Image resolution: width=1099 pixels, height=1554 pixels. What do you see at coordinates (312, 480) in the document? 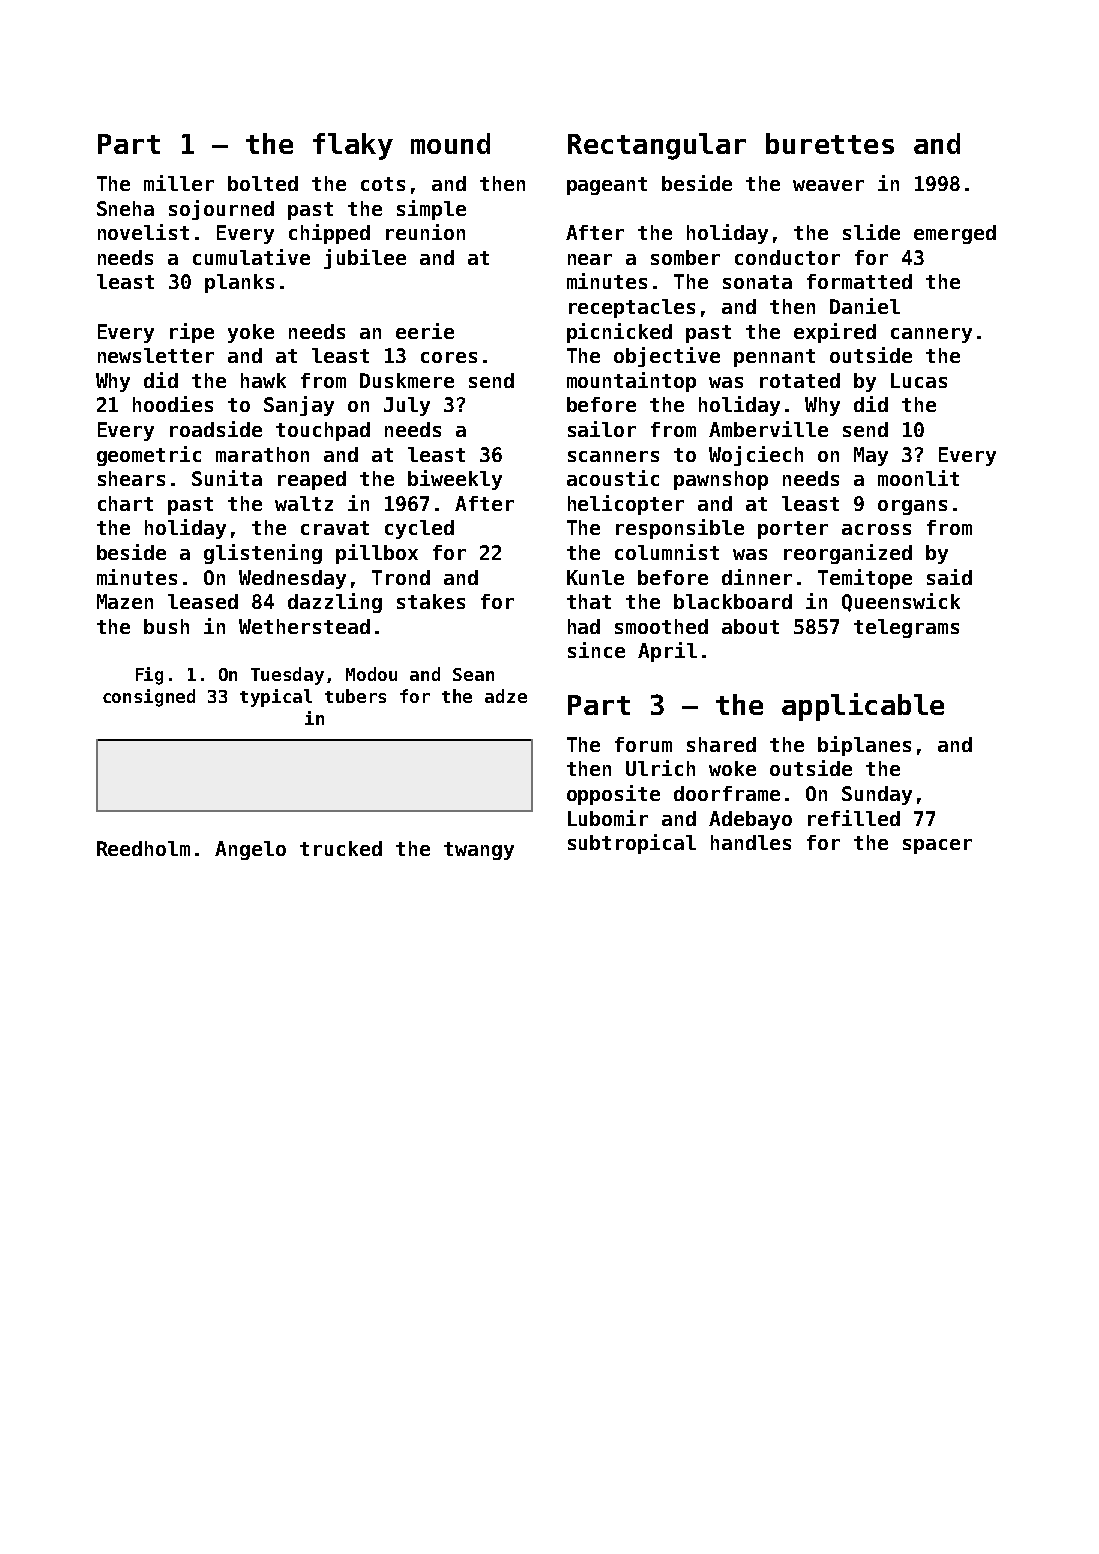
I see `reaped` at bounding box center [312, 480].
